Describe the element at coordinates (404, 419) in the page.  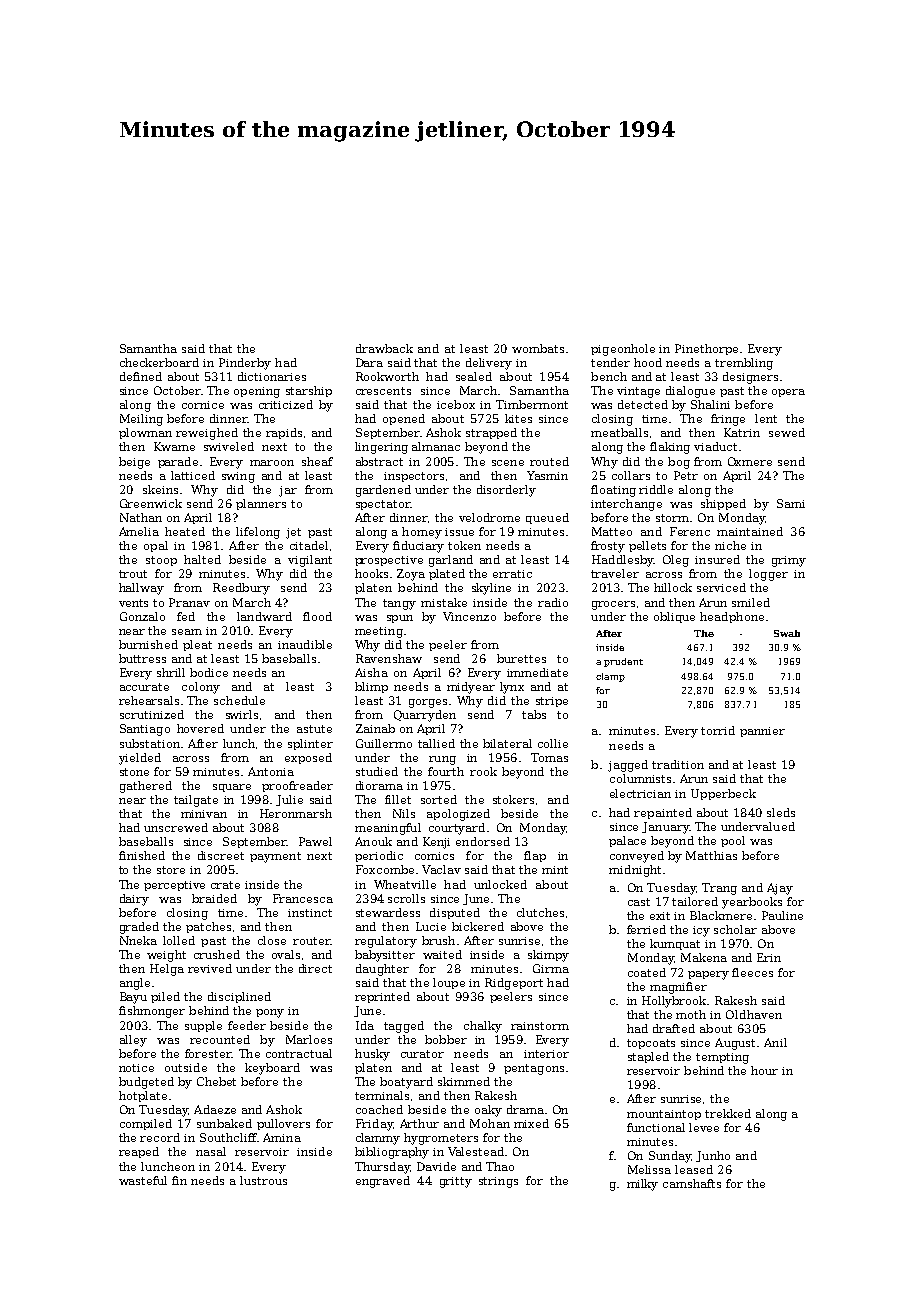
I see `opened` at that location.
